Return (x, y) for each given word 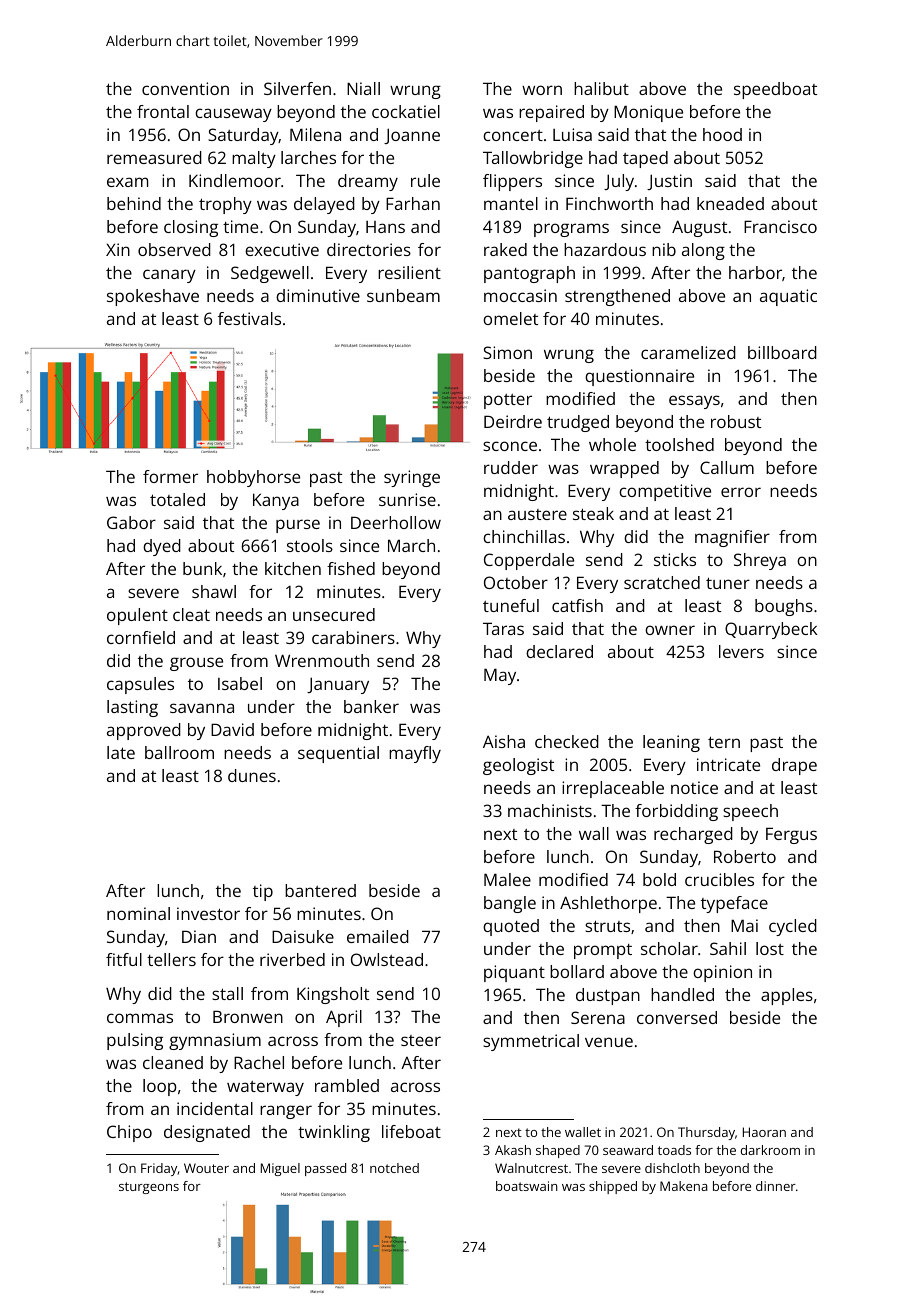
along (703, 251)
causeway (233, 115)
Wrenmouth (322, 660)
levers (741, 651)
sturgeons (149, 1188)
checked (567, 741)
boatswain (527, 1186)
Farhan (413, 203)
